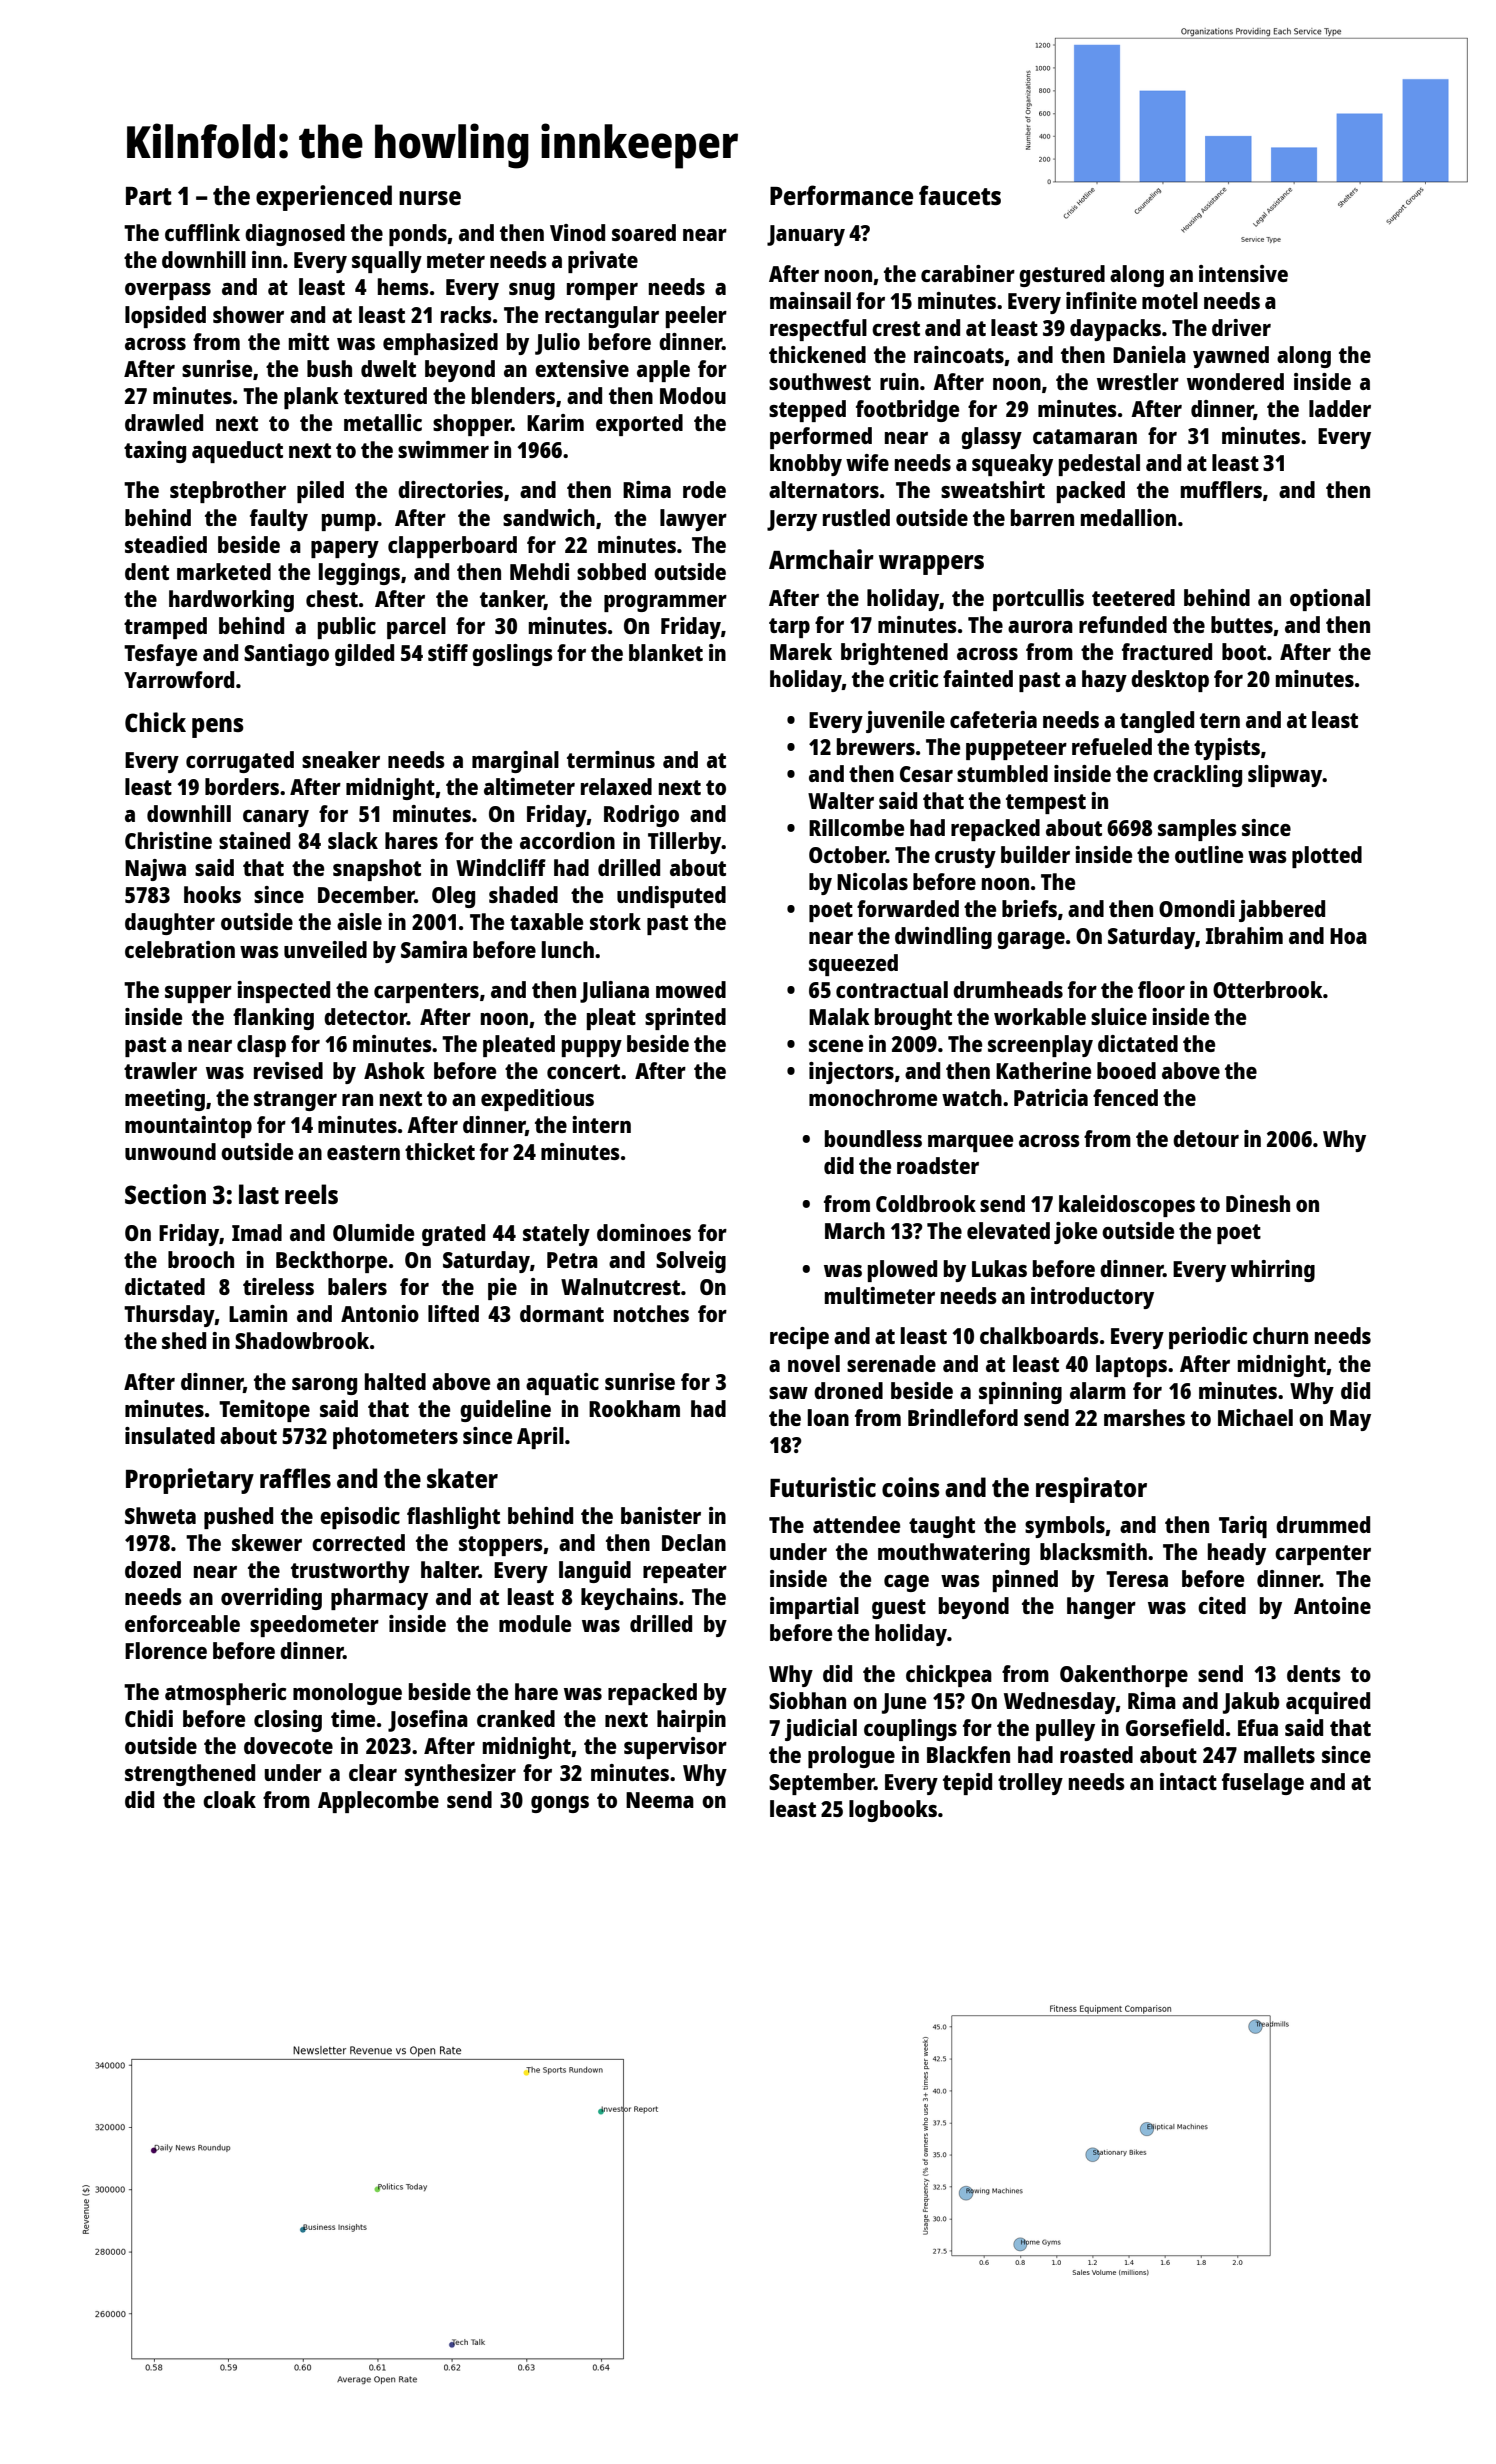 The height and width of the image is (2464, 1496). Describe the element at coordinates (893, 1811) in the image. I see `logbooks` at that location.
